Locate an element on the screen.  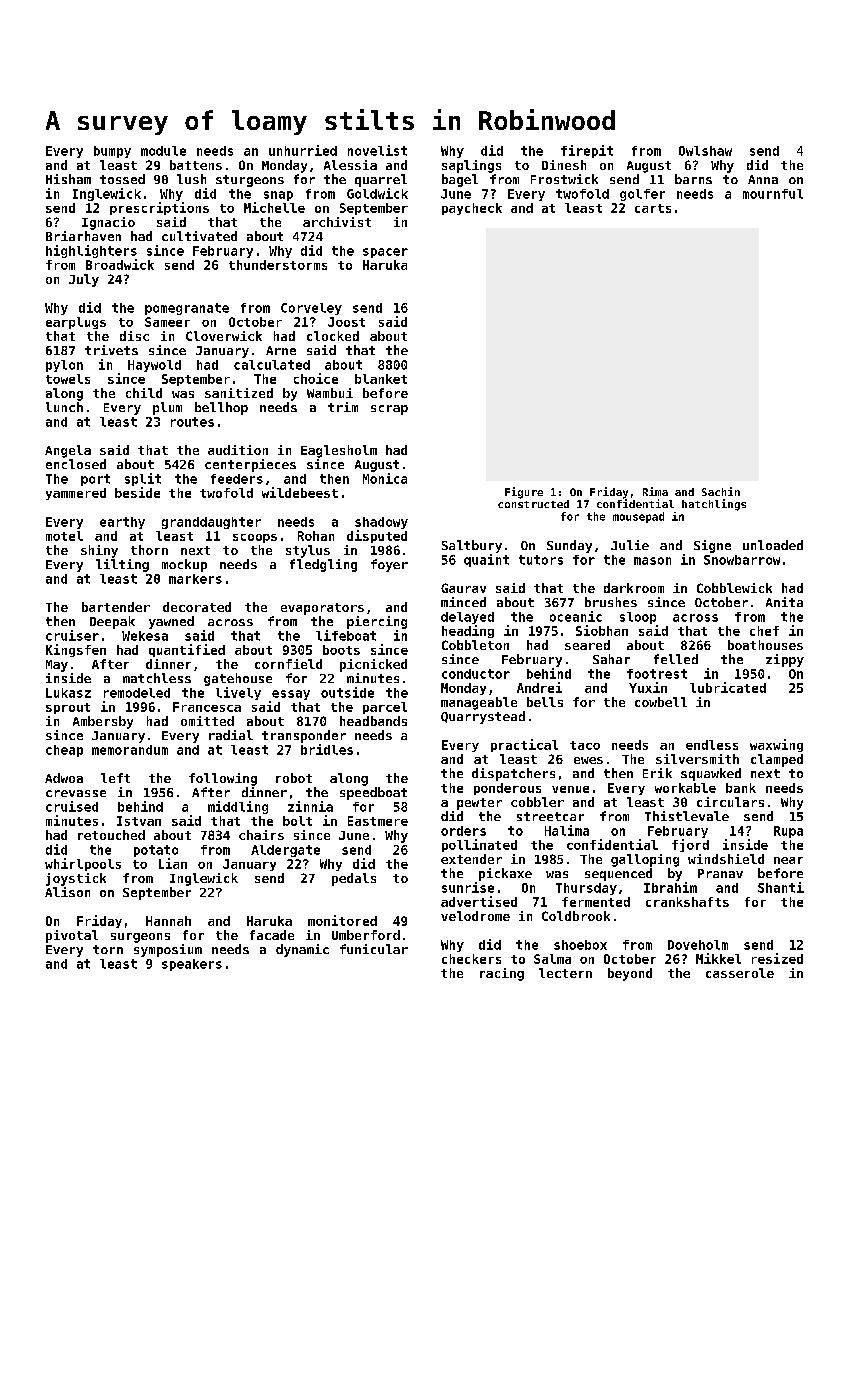
Owlshaw is located at coordinates (705, 151).
